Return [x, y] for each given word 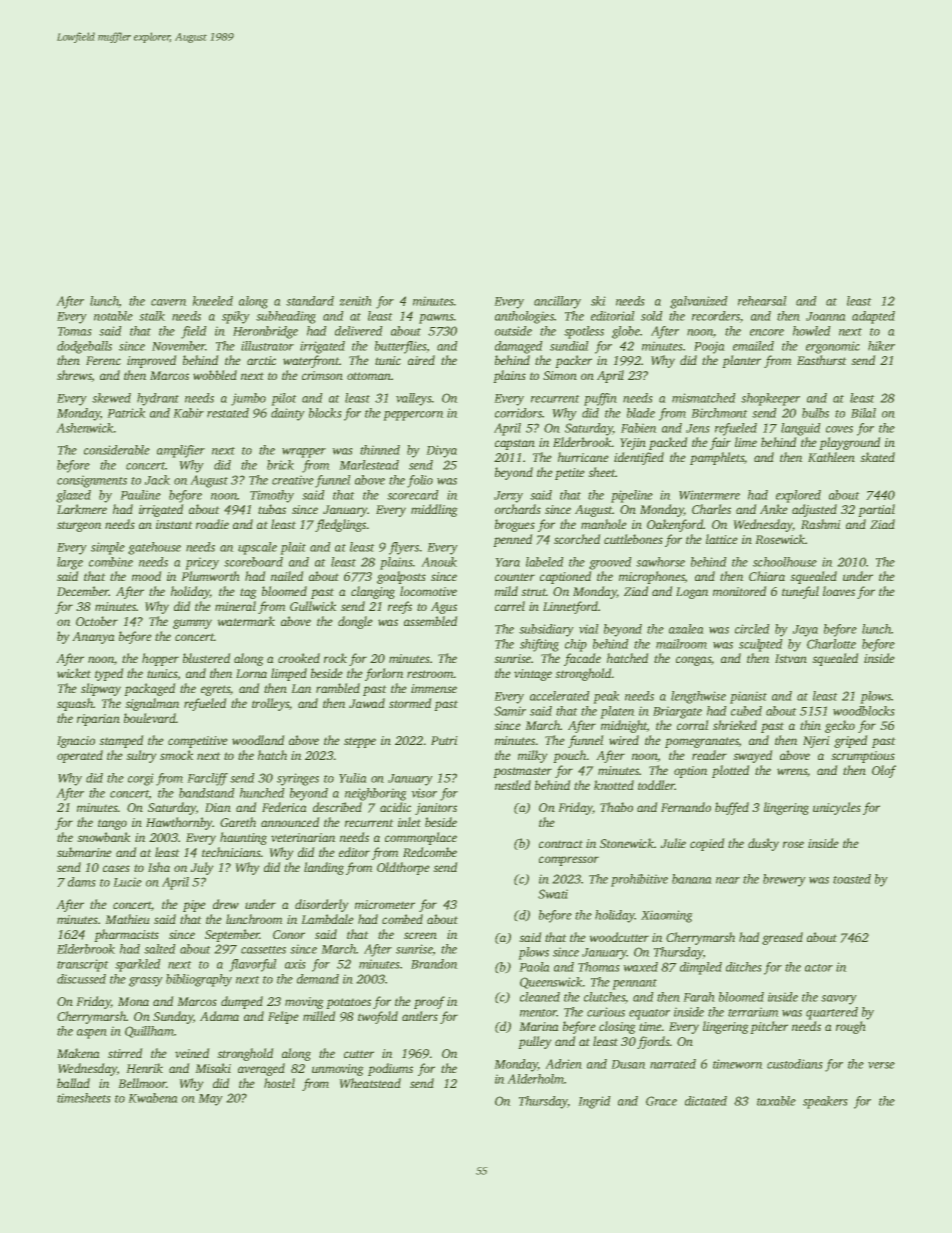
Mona [133, 1001]
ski [598, 301]
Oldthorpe [403, 868]
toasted [852, 879]
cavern [168, 302]
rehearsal [762, 301]
